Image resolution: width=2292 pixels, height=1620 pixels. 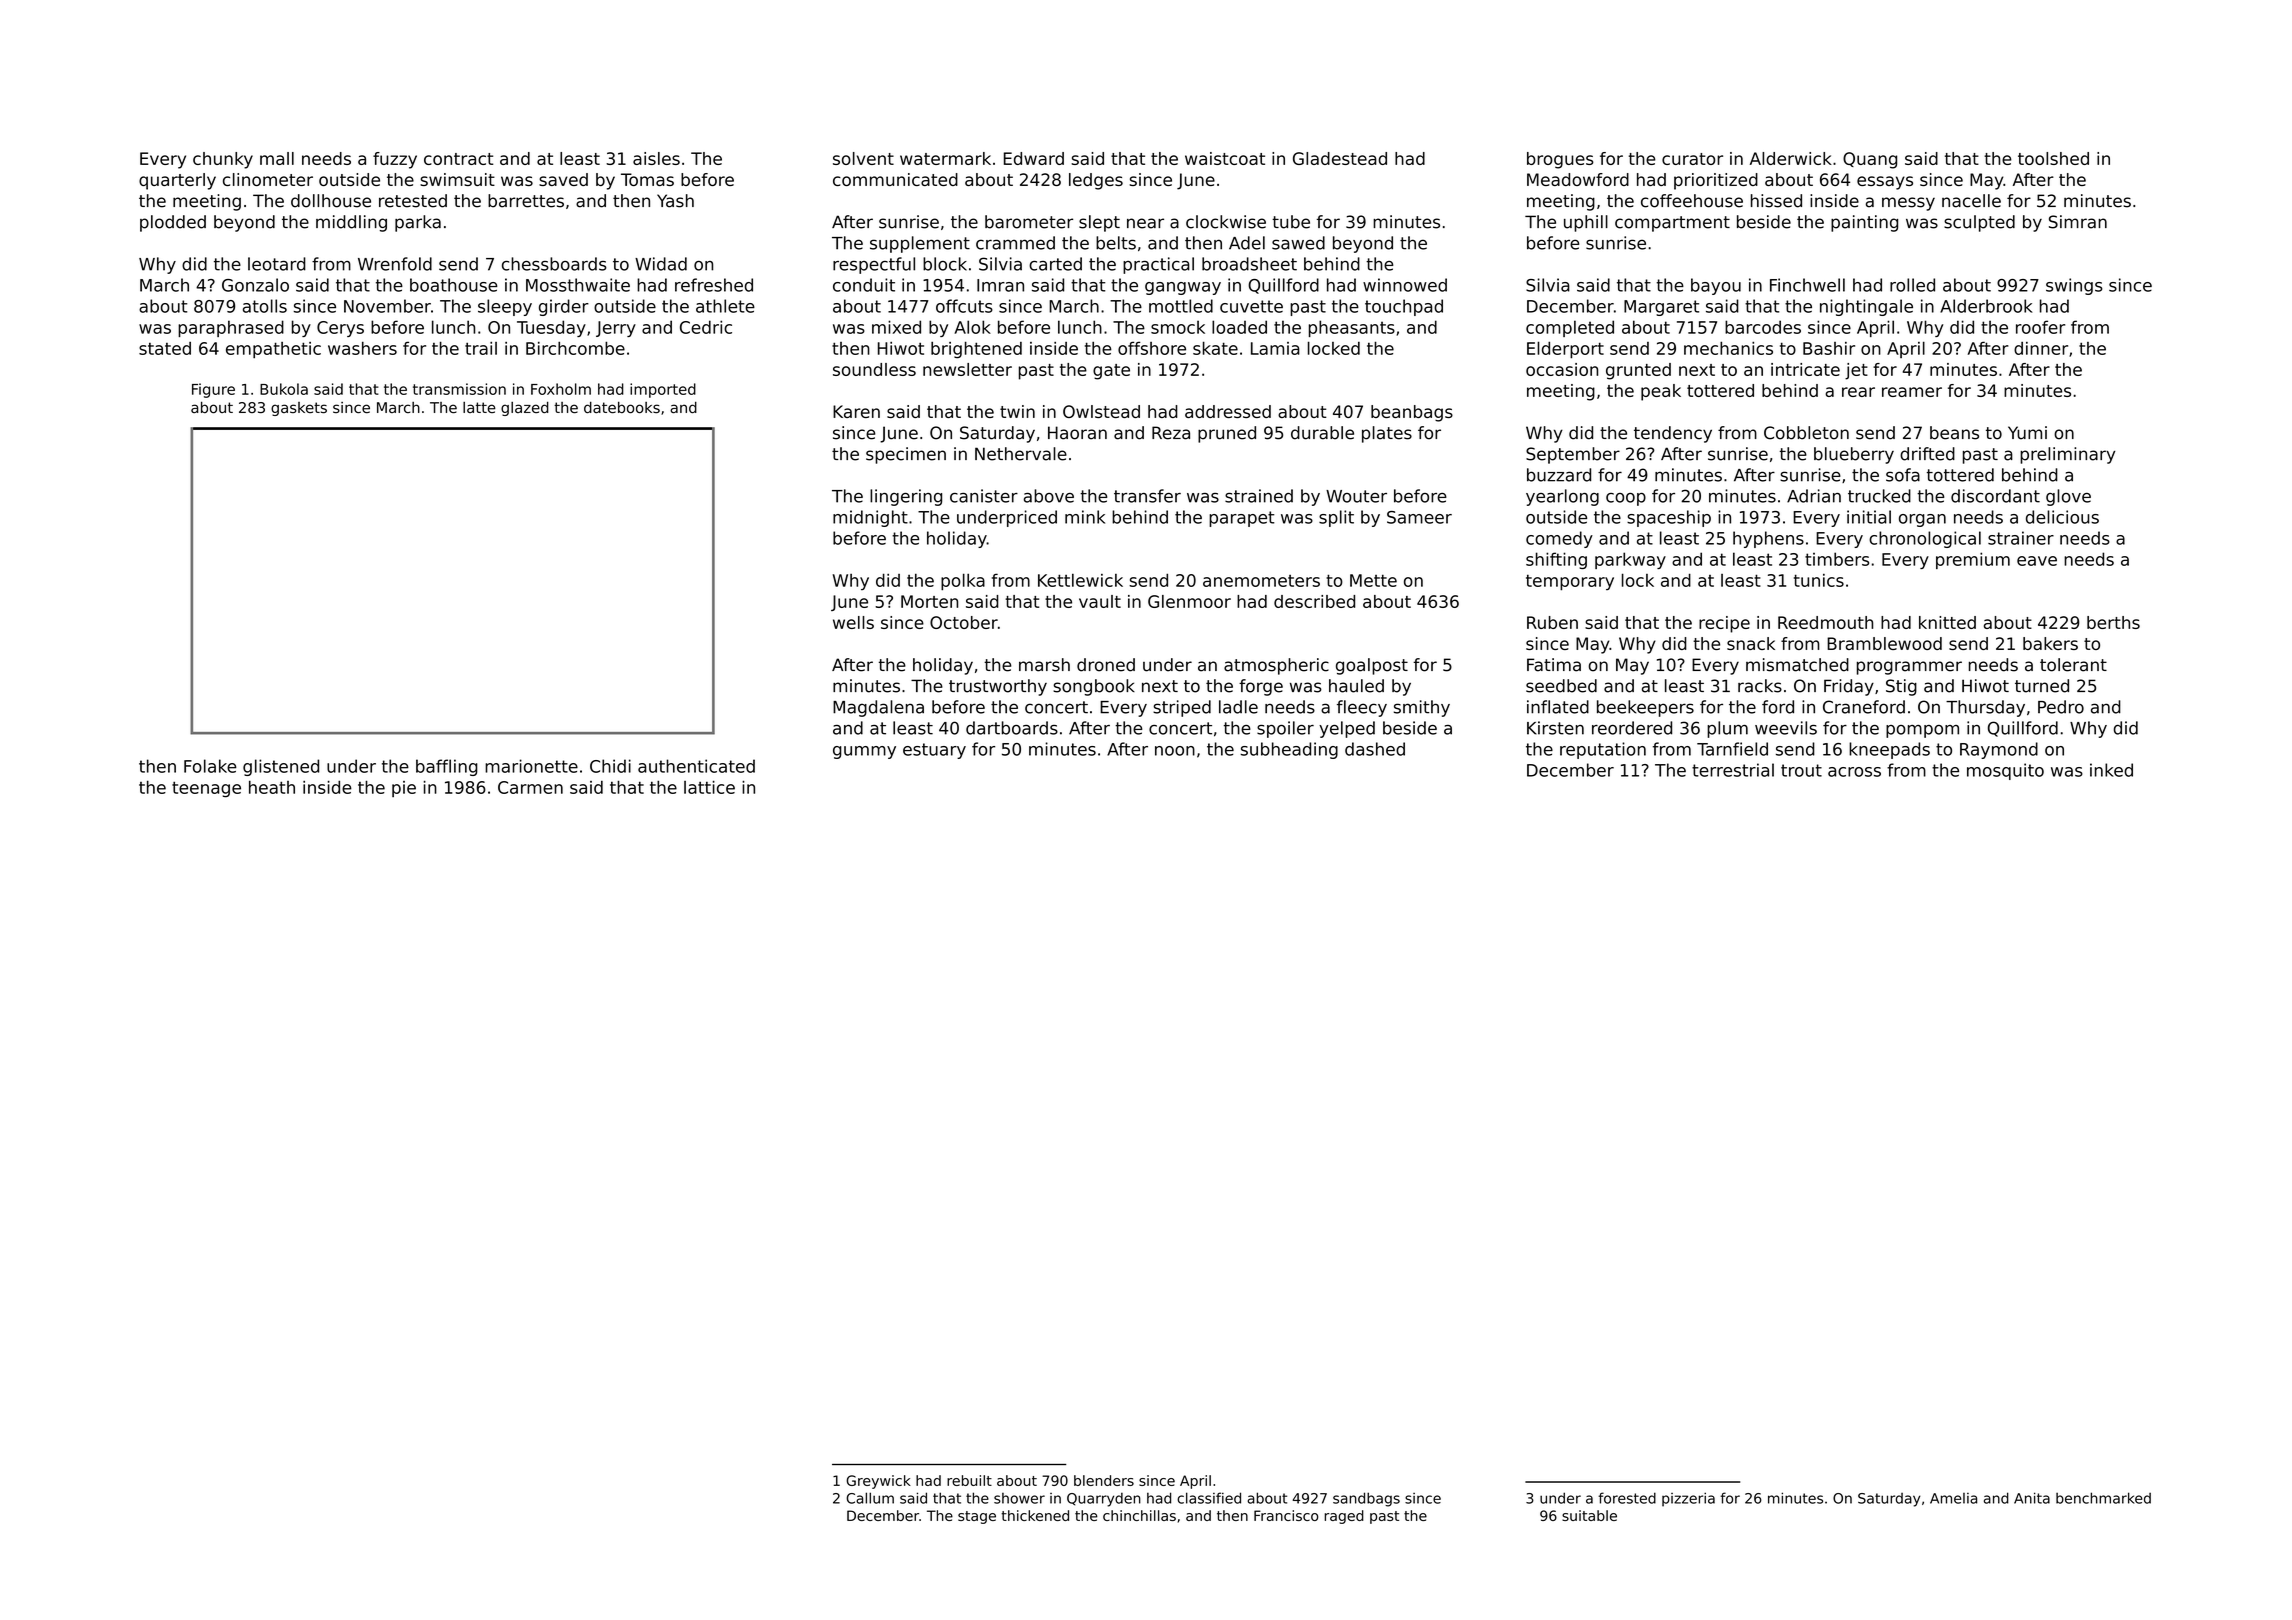 What do you see at coordinates (1589, 1515) in the document?
I see `suitable` at bounding box center [1589, 1515].
